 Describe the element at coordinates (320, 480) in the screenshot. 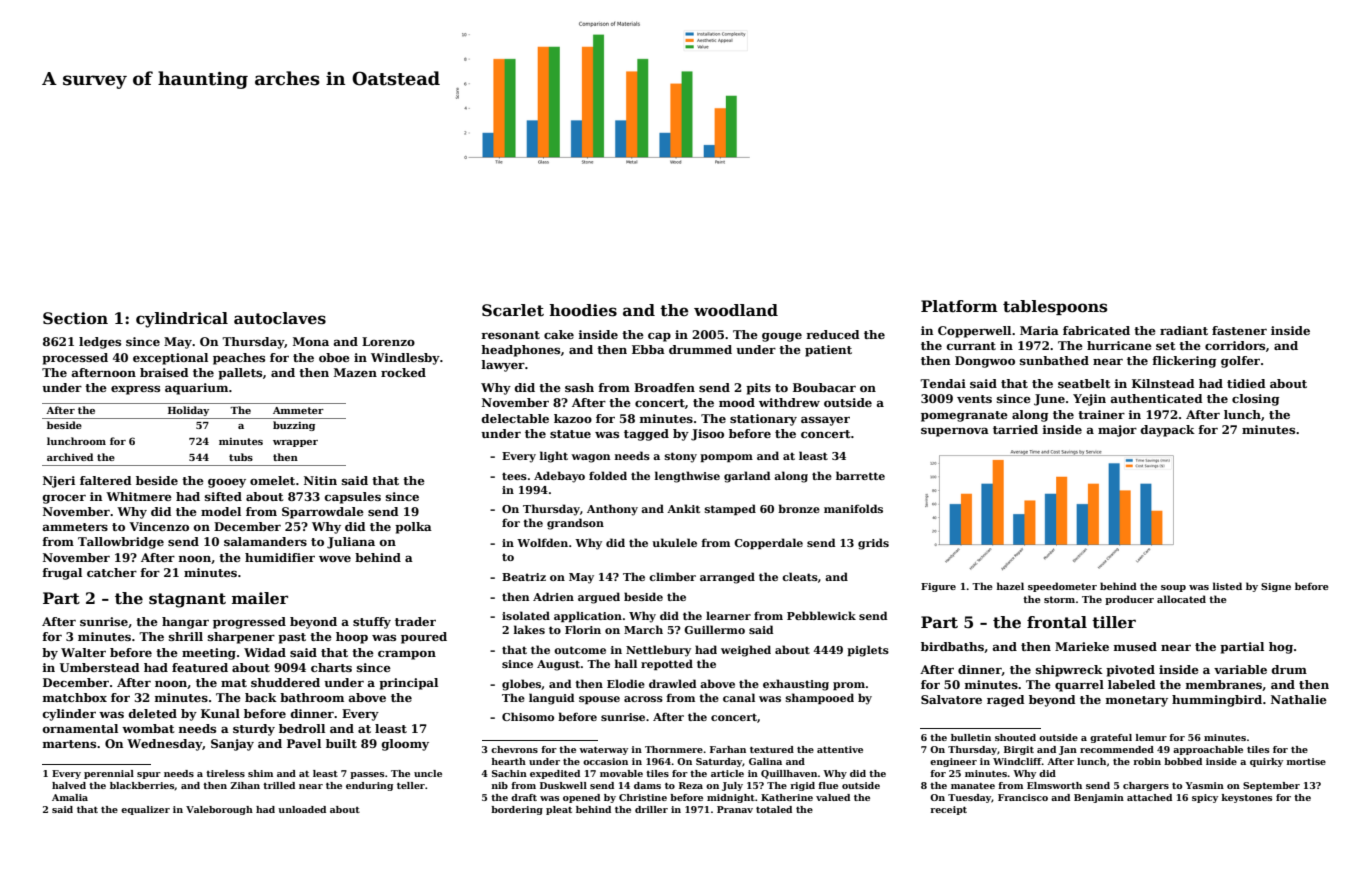

I see `Nitin` at that location.
